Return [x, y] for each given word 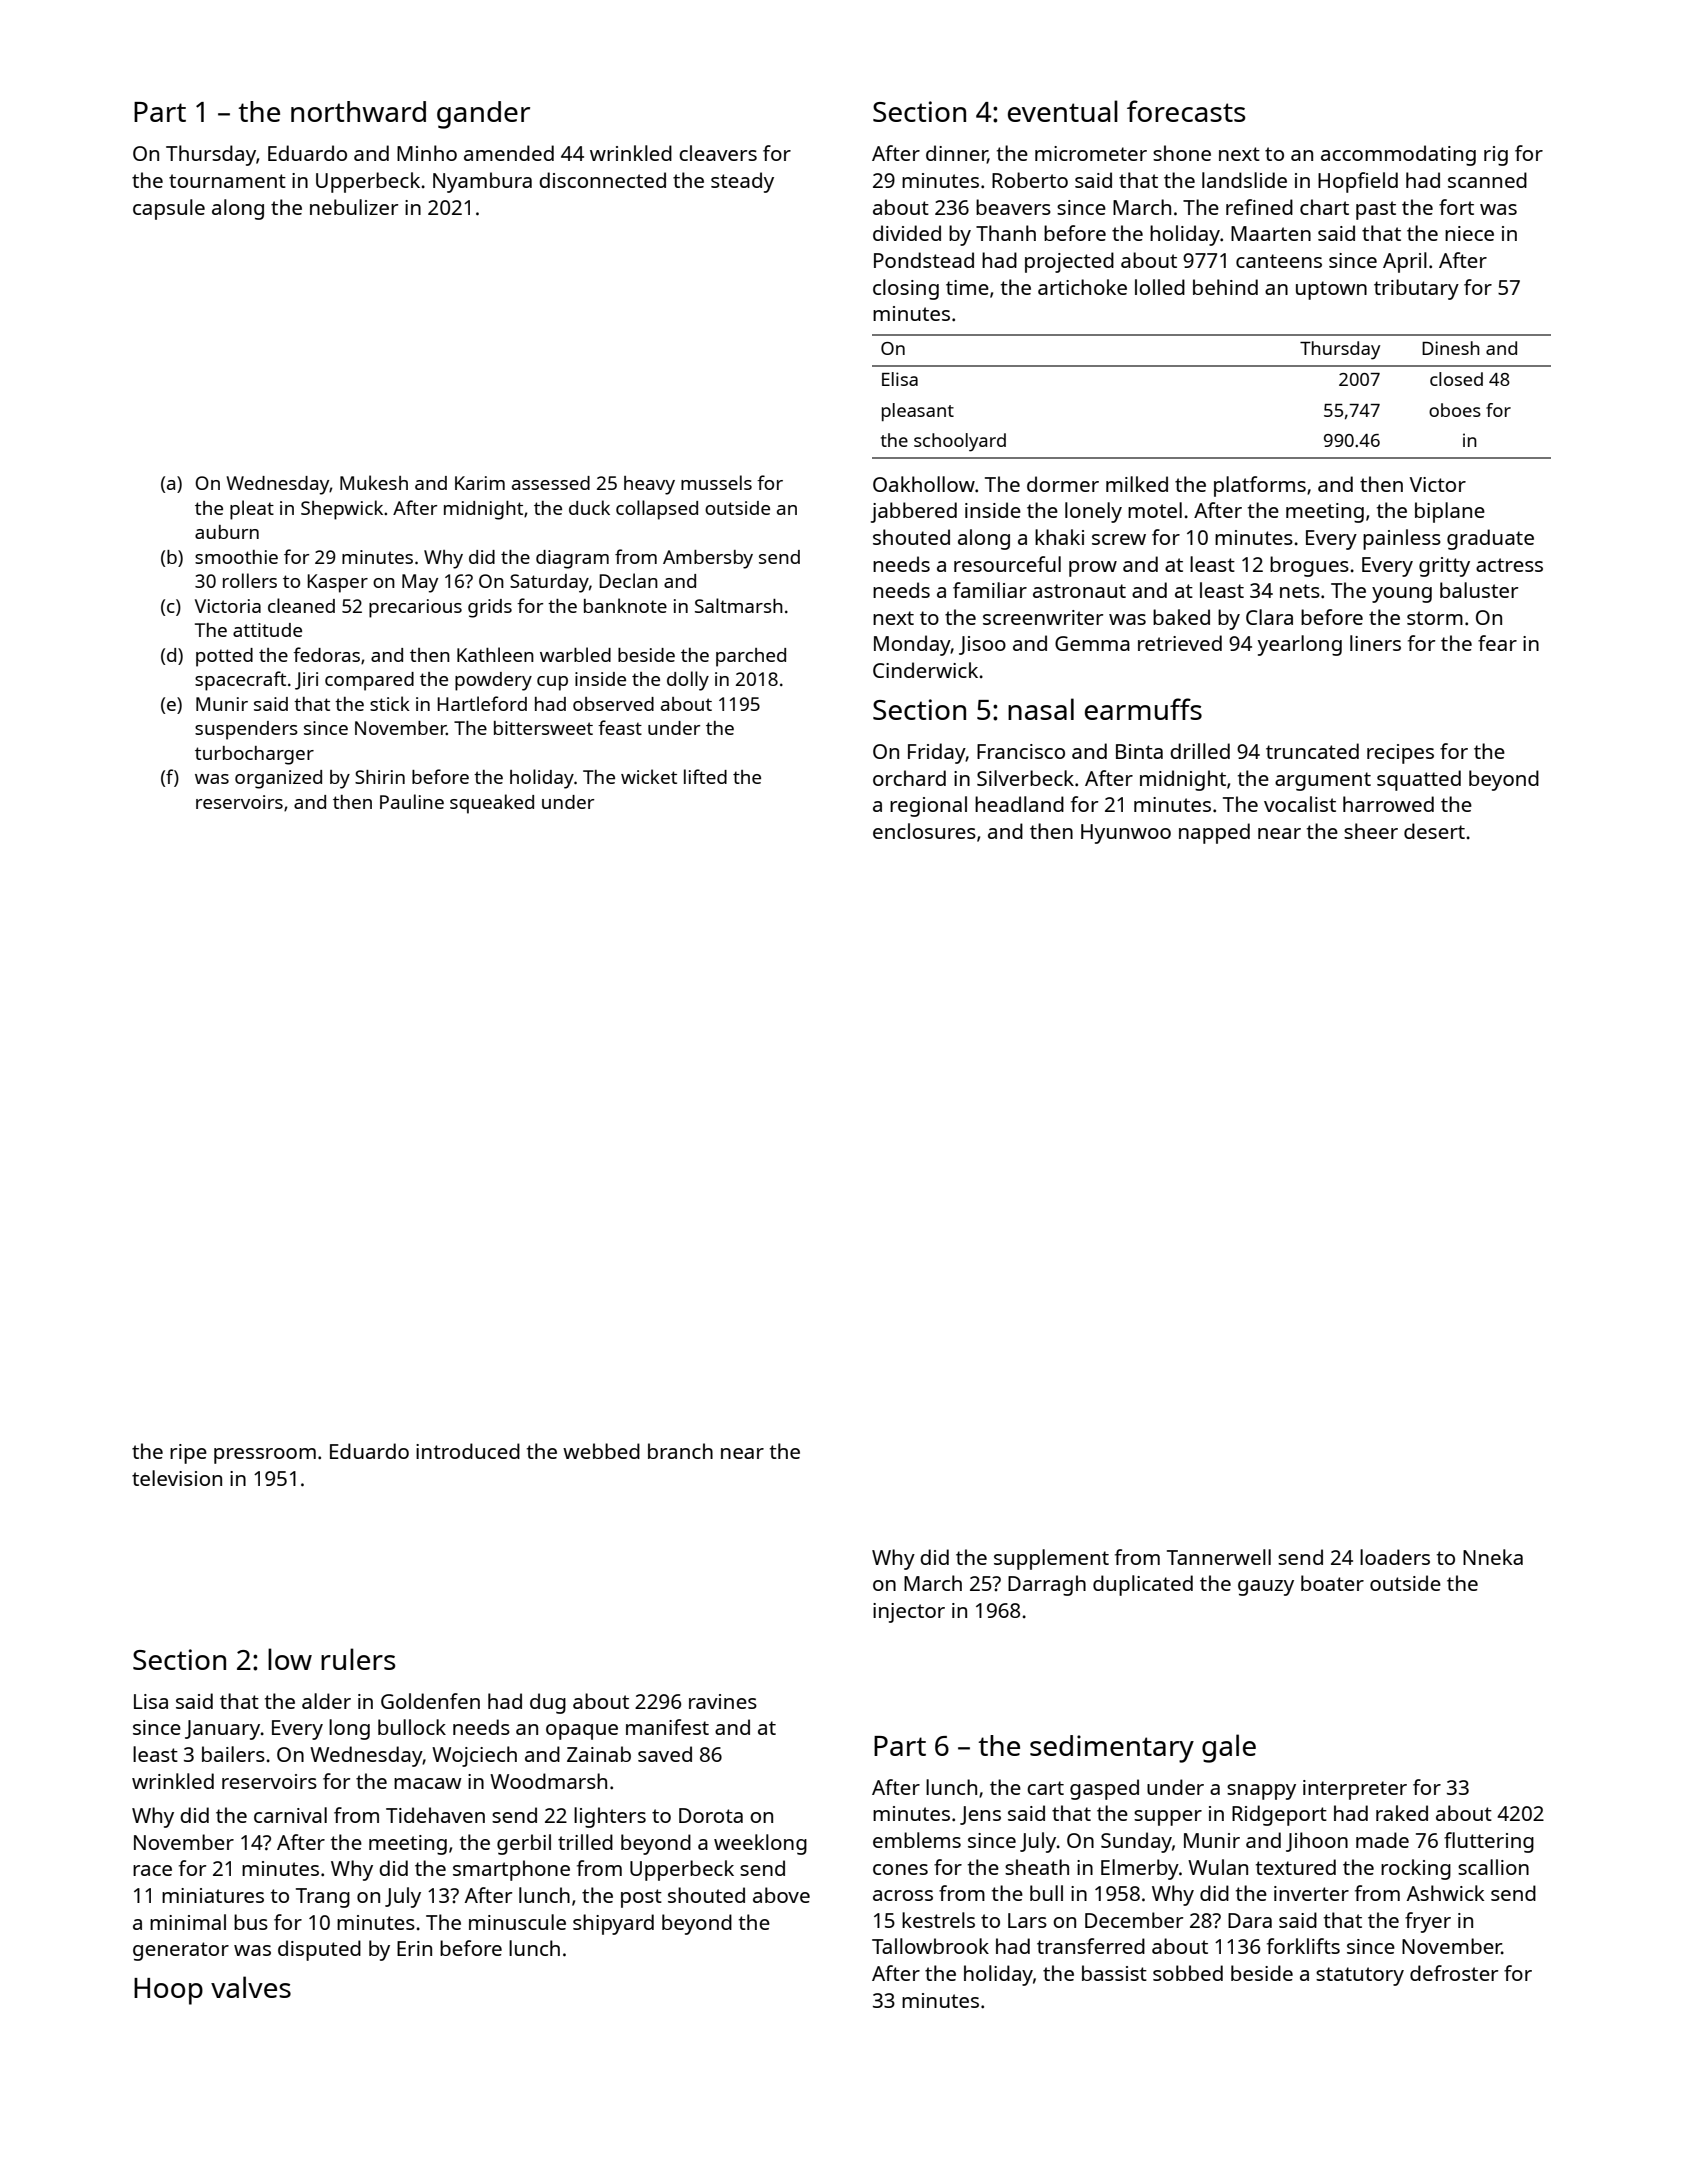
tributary [1416, 289]
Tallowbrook [930, 1946]
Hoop [168, 1991]
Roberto [1030, 180]
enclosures [924, 831]
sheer [1371, 831]
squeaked [492, 804]
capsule [169, 209]
